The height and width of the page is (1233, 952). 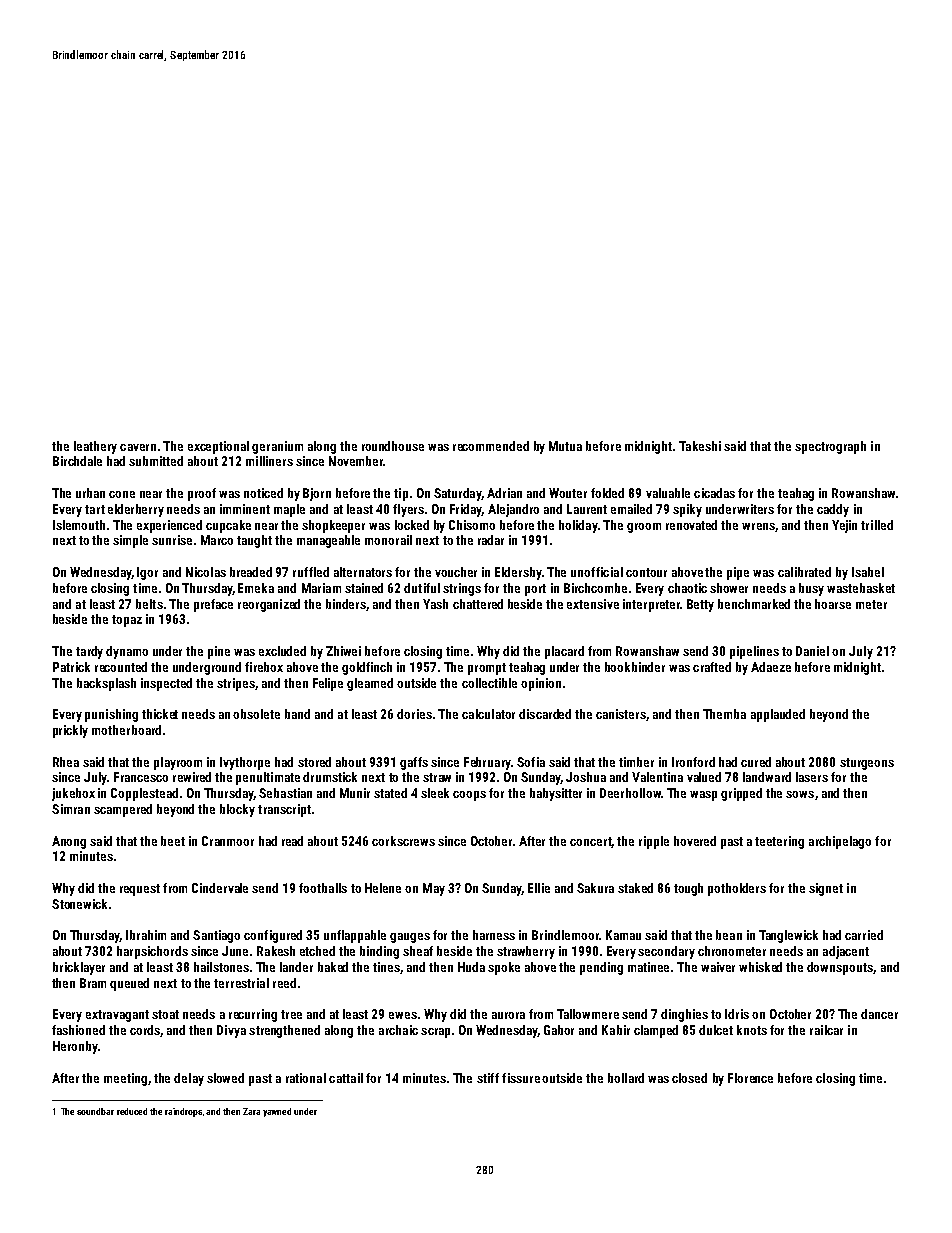 I want to click on Saturday, so click(x=457, y=494).
